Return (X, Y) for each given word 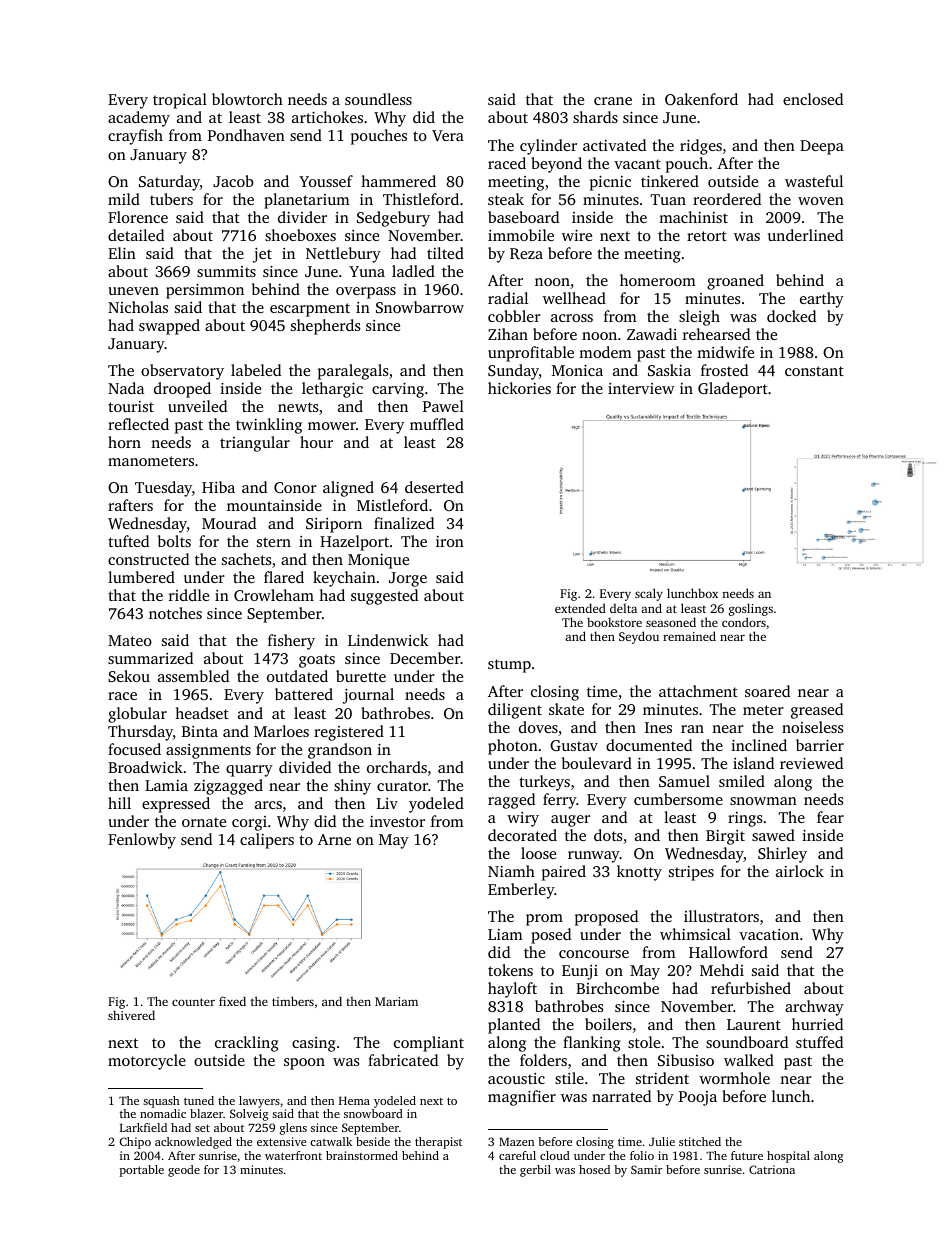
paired (564, 873)
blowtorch (247, 99)
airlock (800, 871)
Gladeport (733, 390)
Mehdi (722, 970)
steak (506, 199)
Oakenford (701, 99)
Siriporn (334, 525)
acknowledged (193, 1143)
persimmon (205, 291)
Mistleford (392, 505)
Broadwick (145, 767)
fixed (232, 1001)
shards (595, 117)
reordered (727, 199)
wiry (523, 819)
